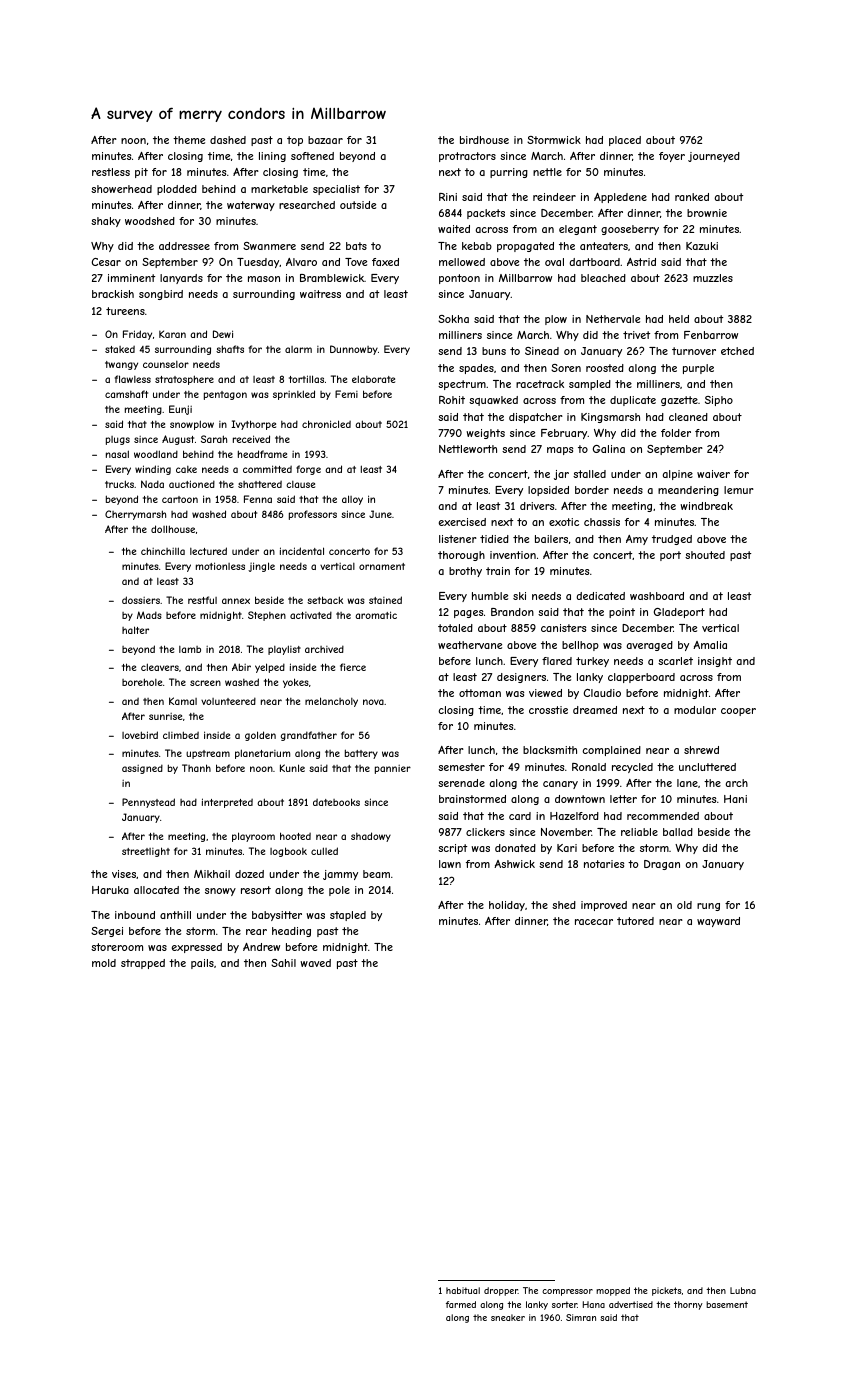 The image size is (849, 1400). What do you see at coordinates (180, 499) in the screenshot?
I see `cartoon` at bounding box center [180, 499].
